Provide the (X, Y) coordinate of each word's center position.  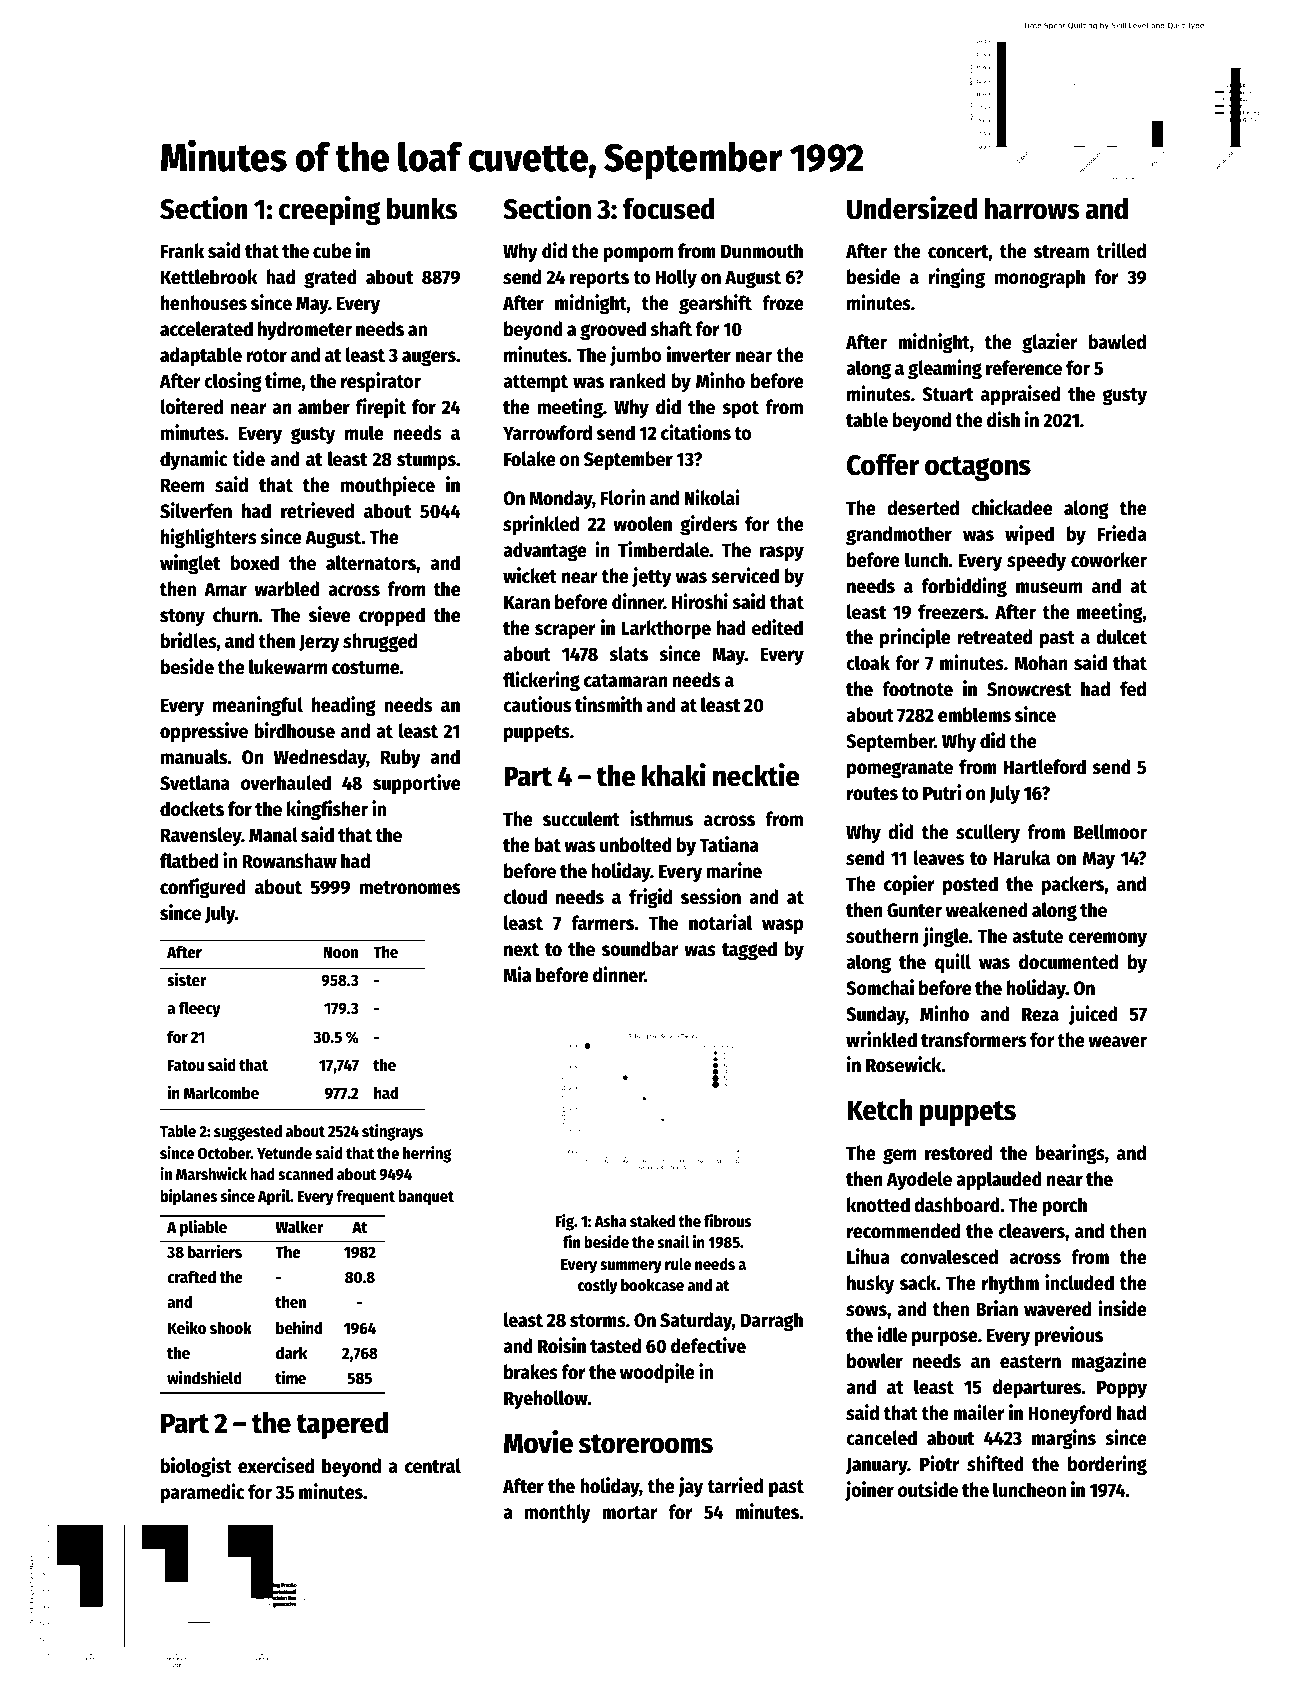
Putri (942, 792)
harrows (1032, 208)
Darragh (772, 1322)
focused (669, 208)
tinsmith (608, 704)
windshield (204, 1377)
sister (186, 979)
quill (953, 963)
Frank (182, 251)
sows (866, 1311)
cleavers (1031, 1231)
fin (571, 1241)
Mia (517, 974)
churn (235, 615)
